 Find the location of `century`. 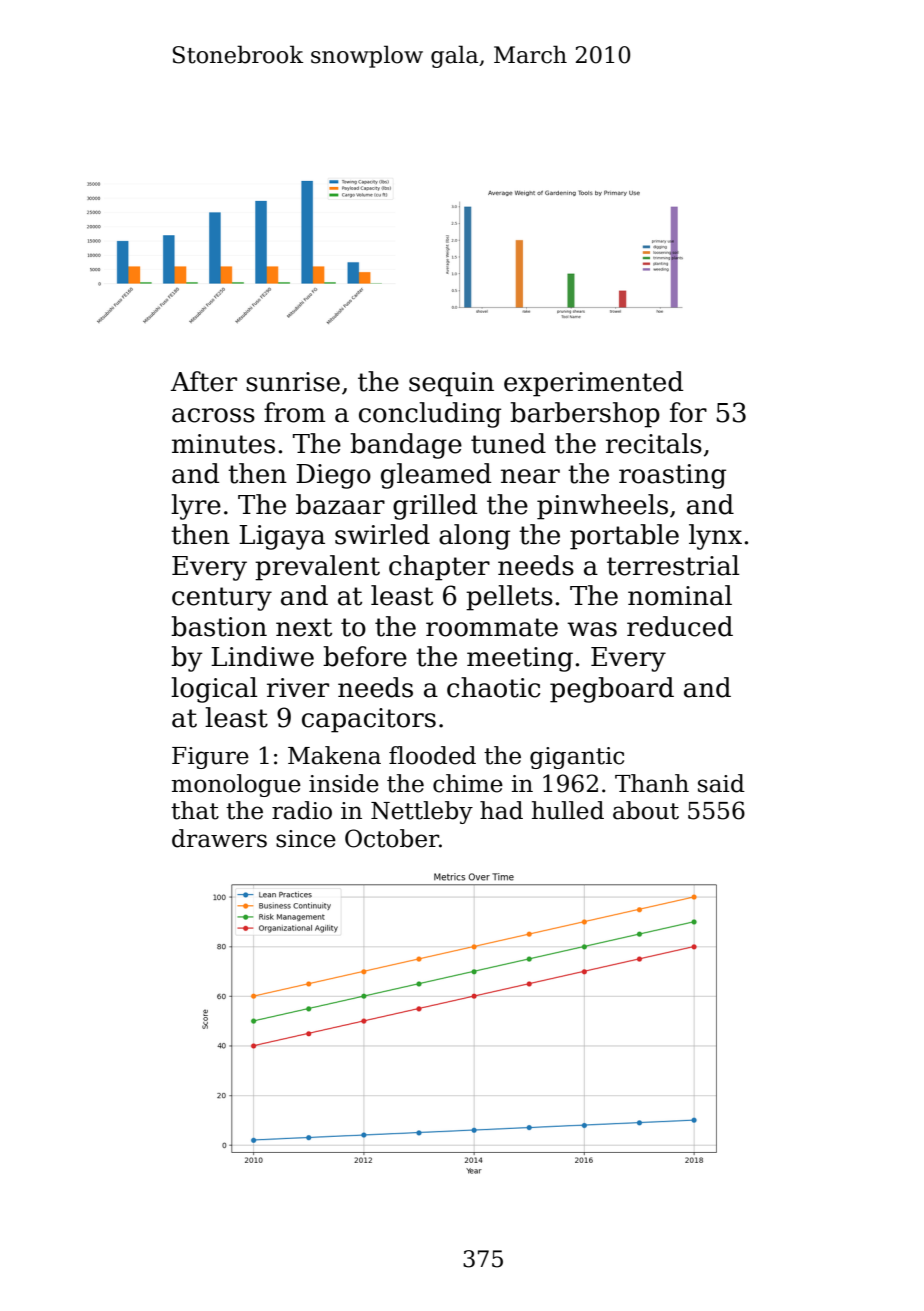

century is located at coordinates (222, 599).
